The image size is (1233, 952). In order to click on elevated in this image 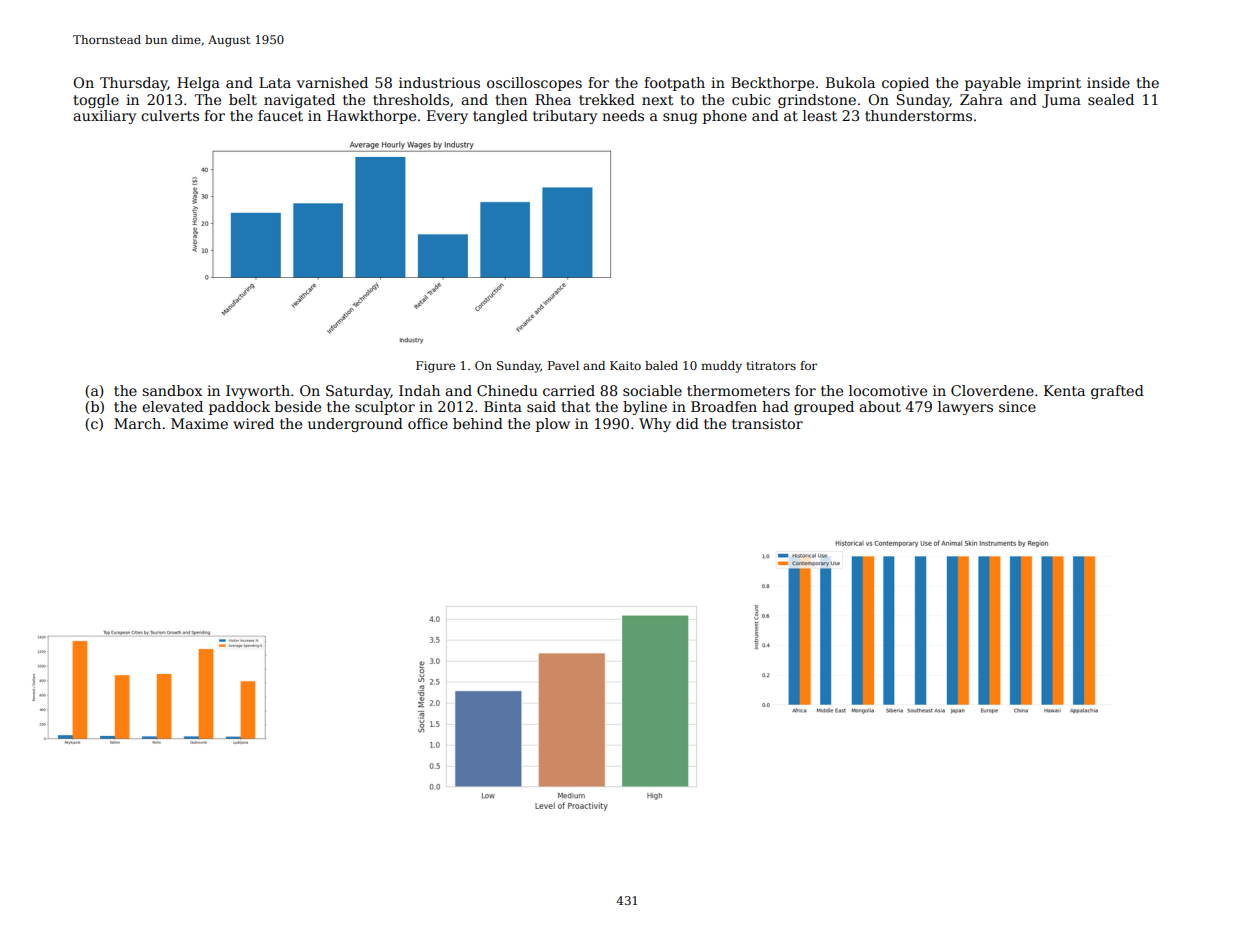, I will do `click(172, 406)`.
